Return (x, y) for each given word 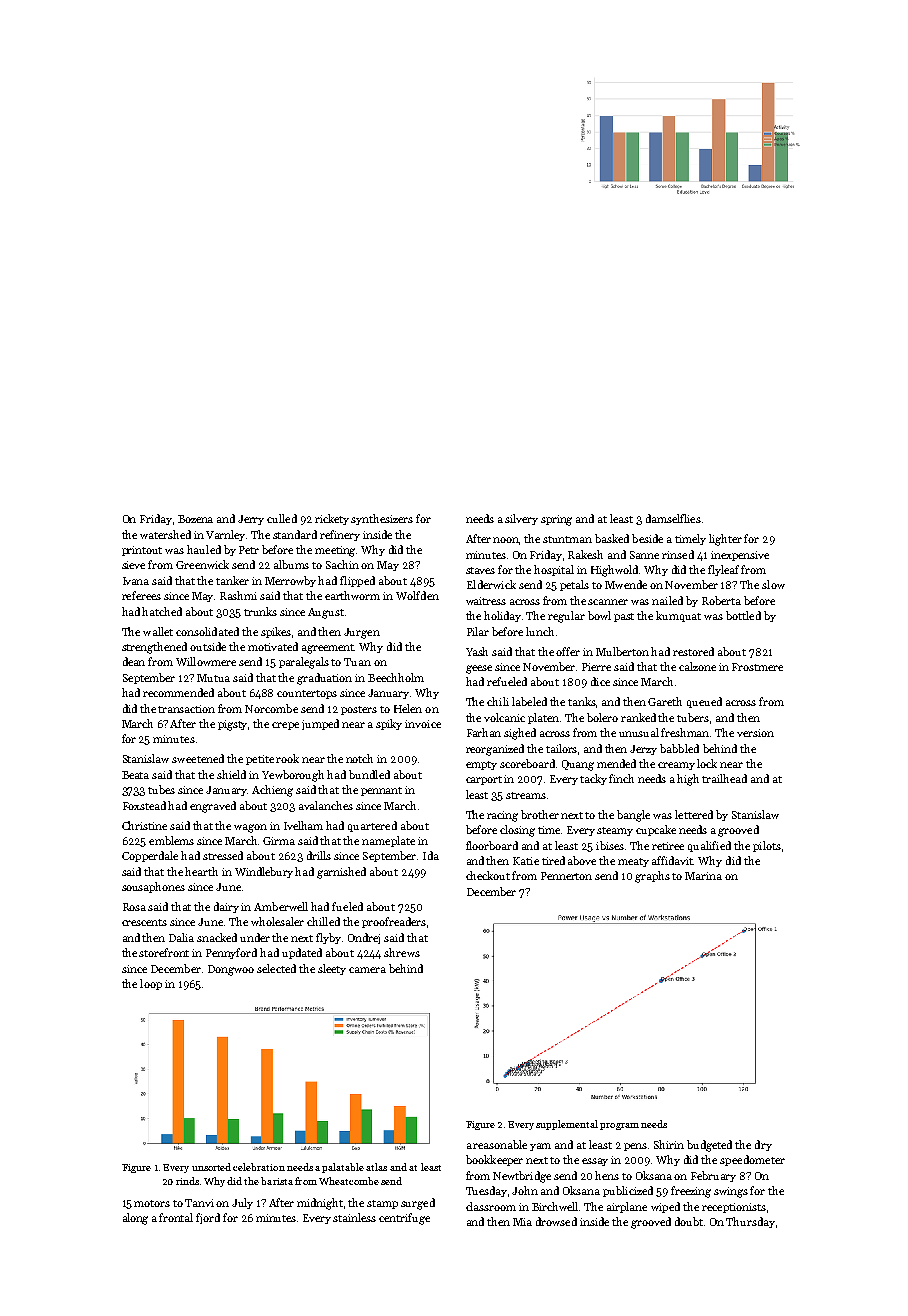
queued (704, 702)
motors (152, 1203)
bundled (369, 774)
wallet (158, 631)
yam (540, 1147)
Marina (703, 876)
